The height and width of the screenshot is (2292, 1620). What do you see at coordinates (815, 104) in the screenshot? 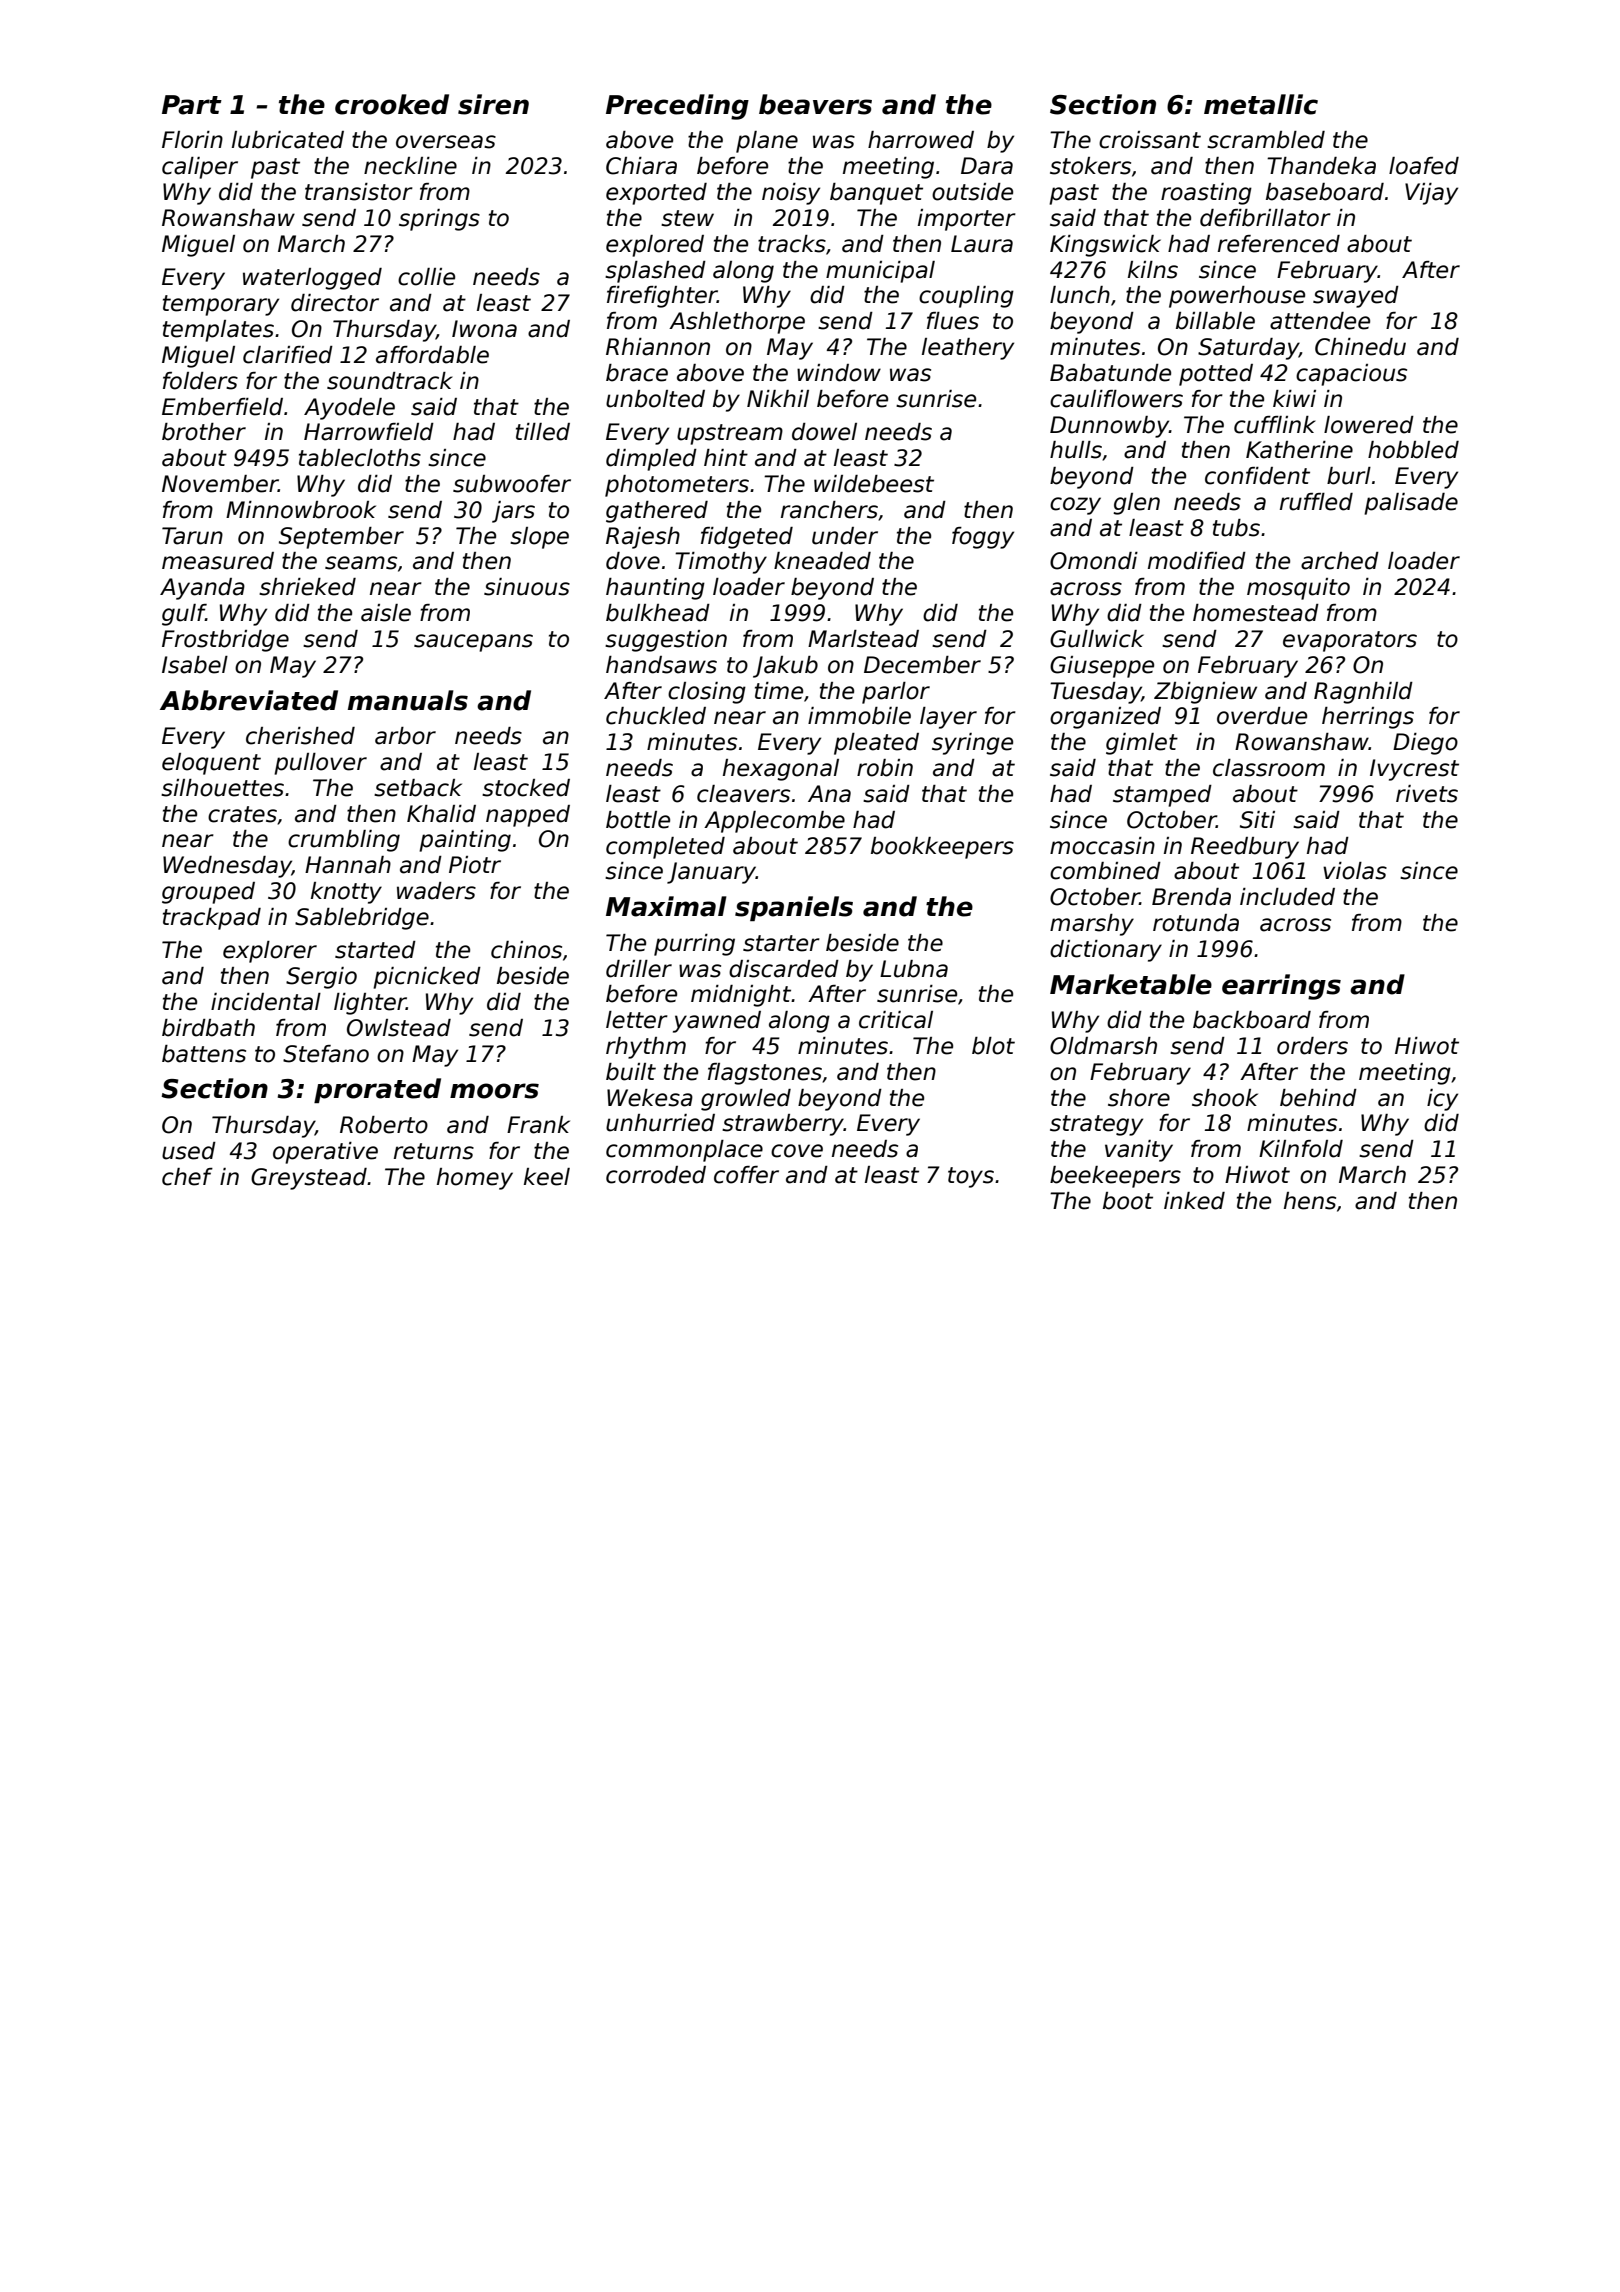
I see `beavers` at bounding box center [815, 104].
